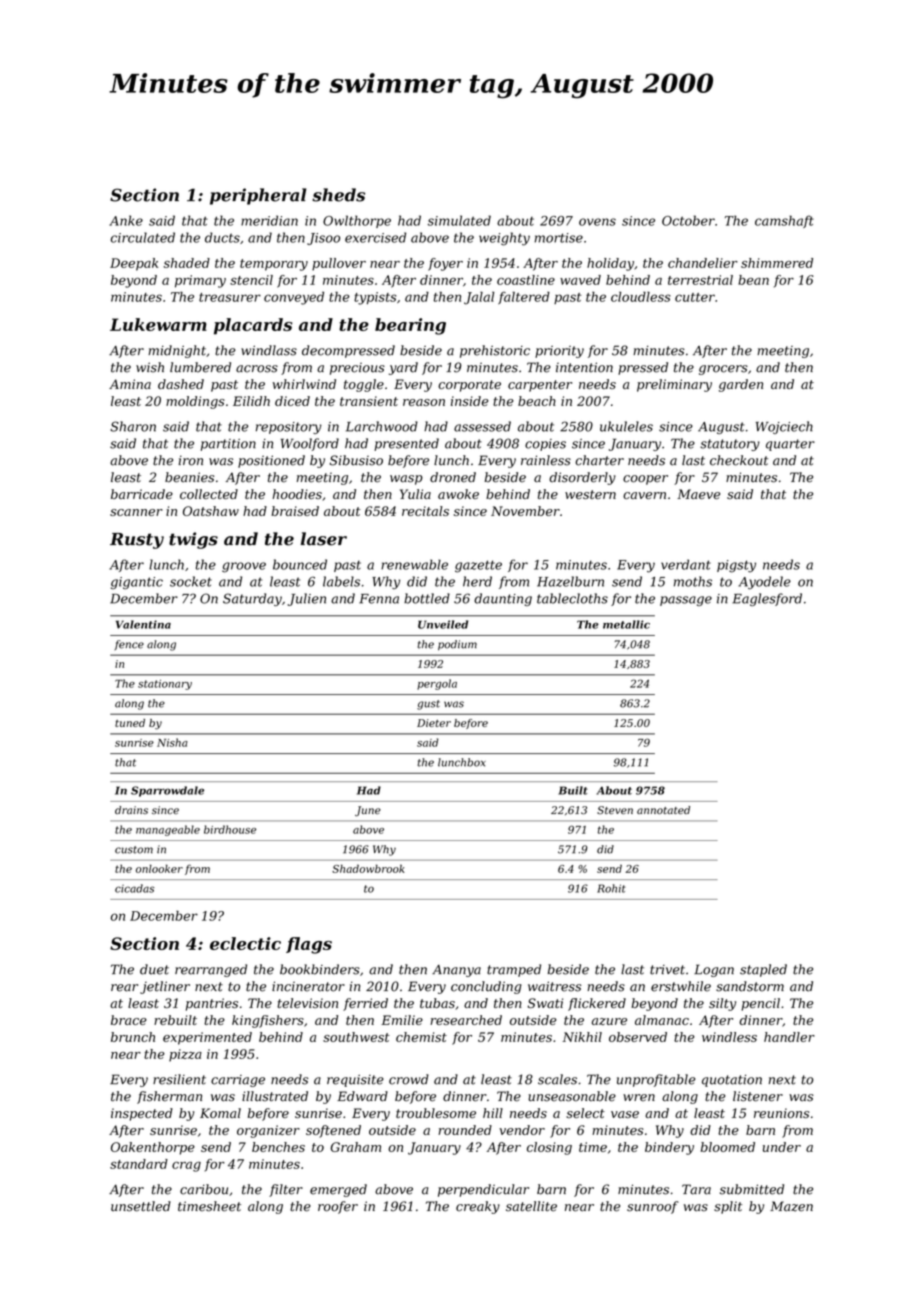 This screenshot has height=1308, width=924. What do you see at coordinates (758, 1096) in the screenshot?
I see `listener` at bounding box center [758, 1096].
